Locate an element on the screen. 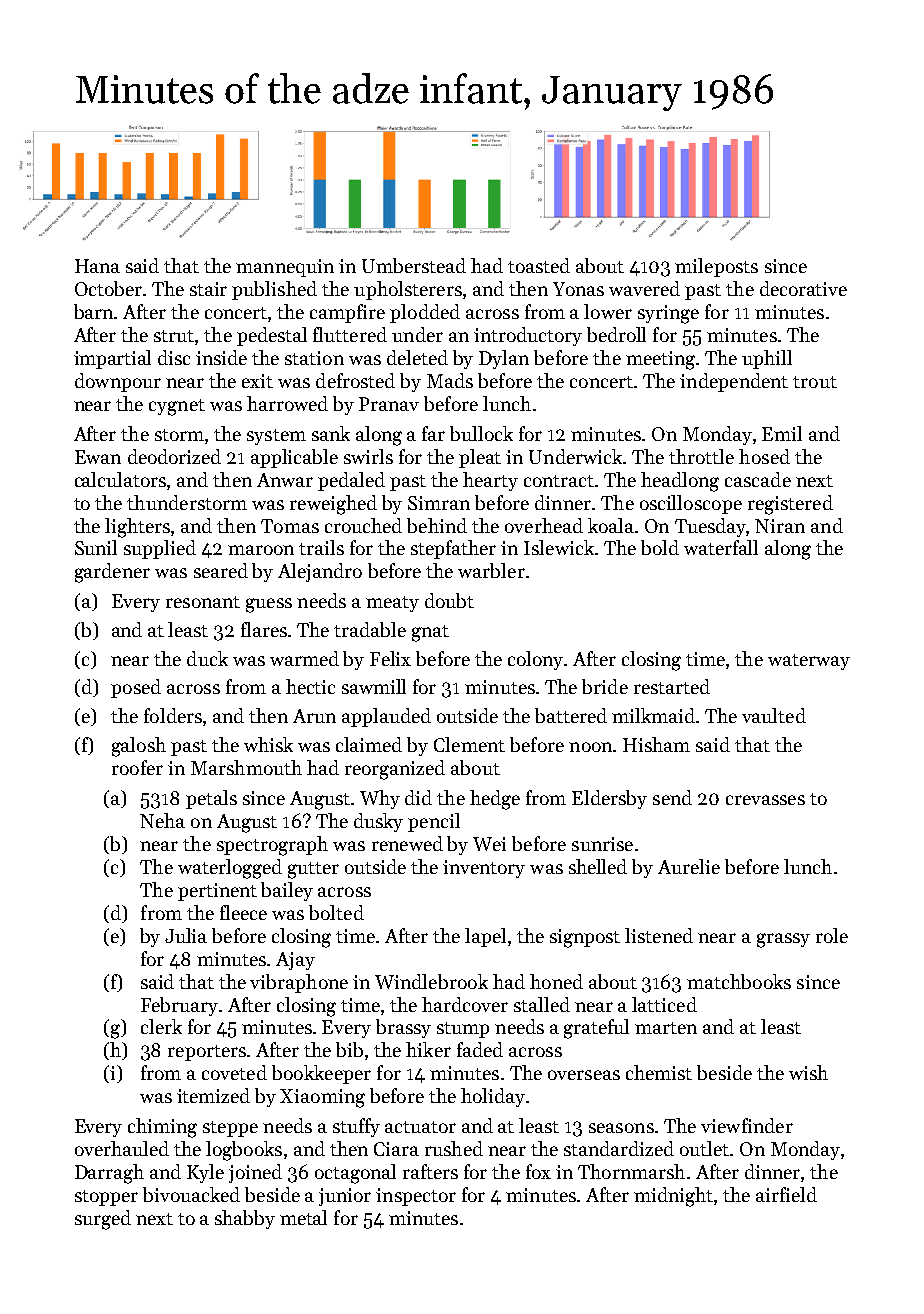 This screenshot has height=1314, width=924. supplied is located at coordinates (160, 549).
